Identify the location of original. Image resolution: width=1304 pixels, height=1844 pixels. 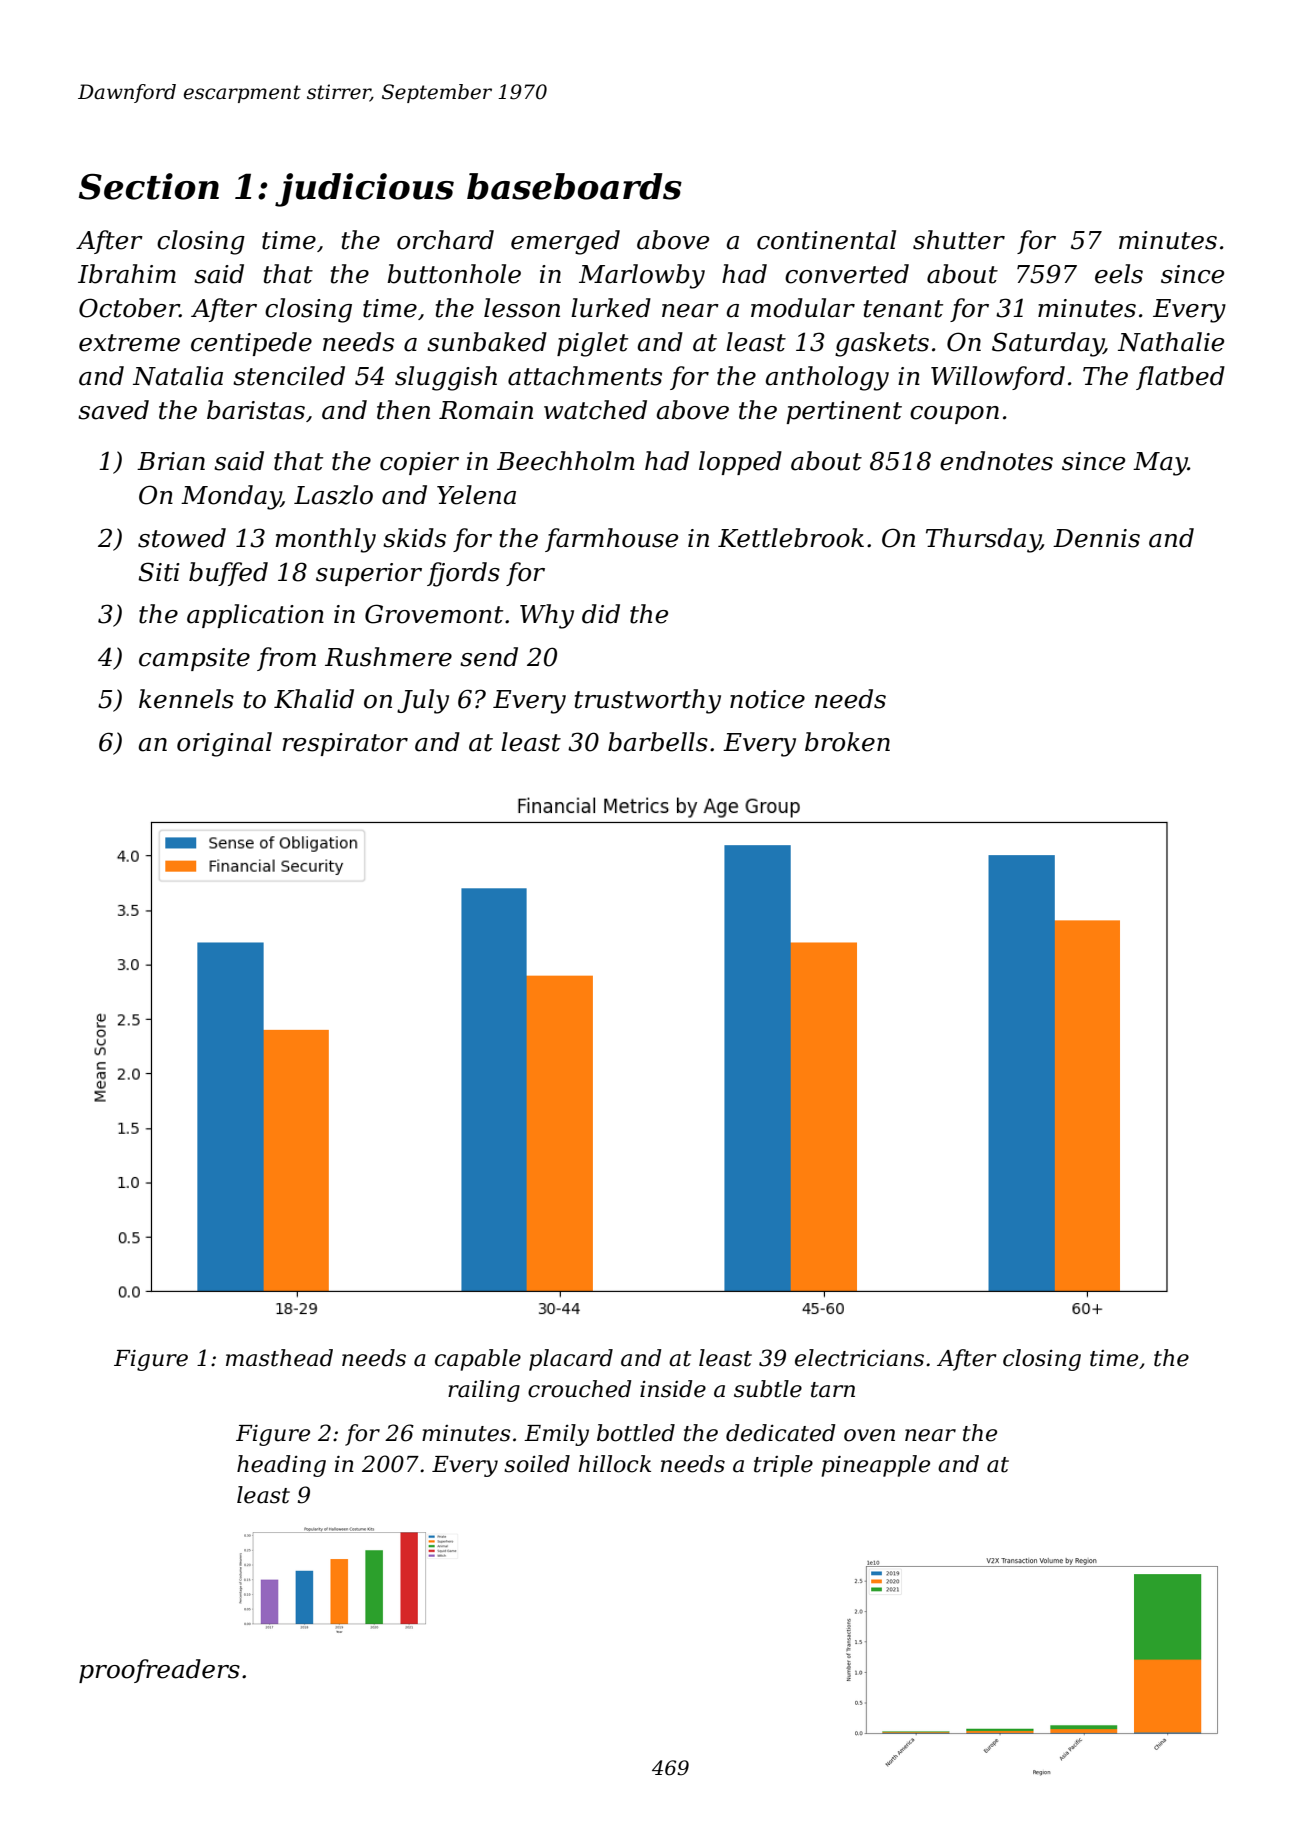
(224, 744).
